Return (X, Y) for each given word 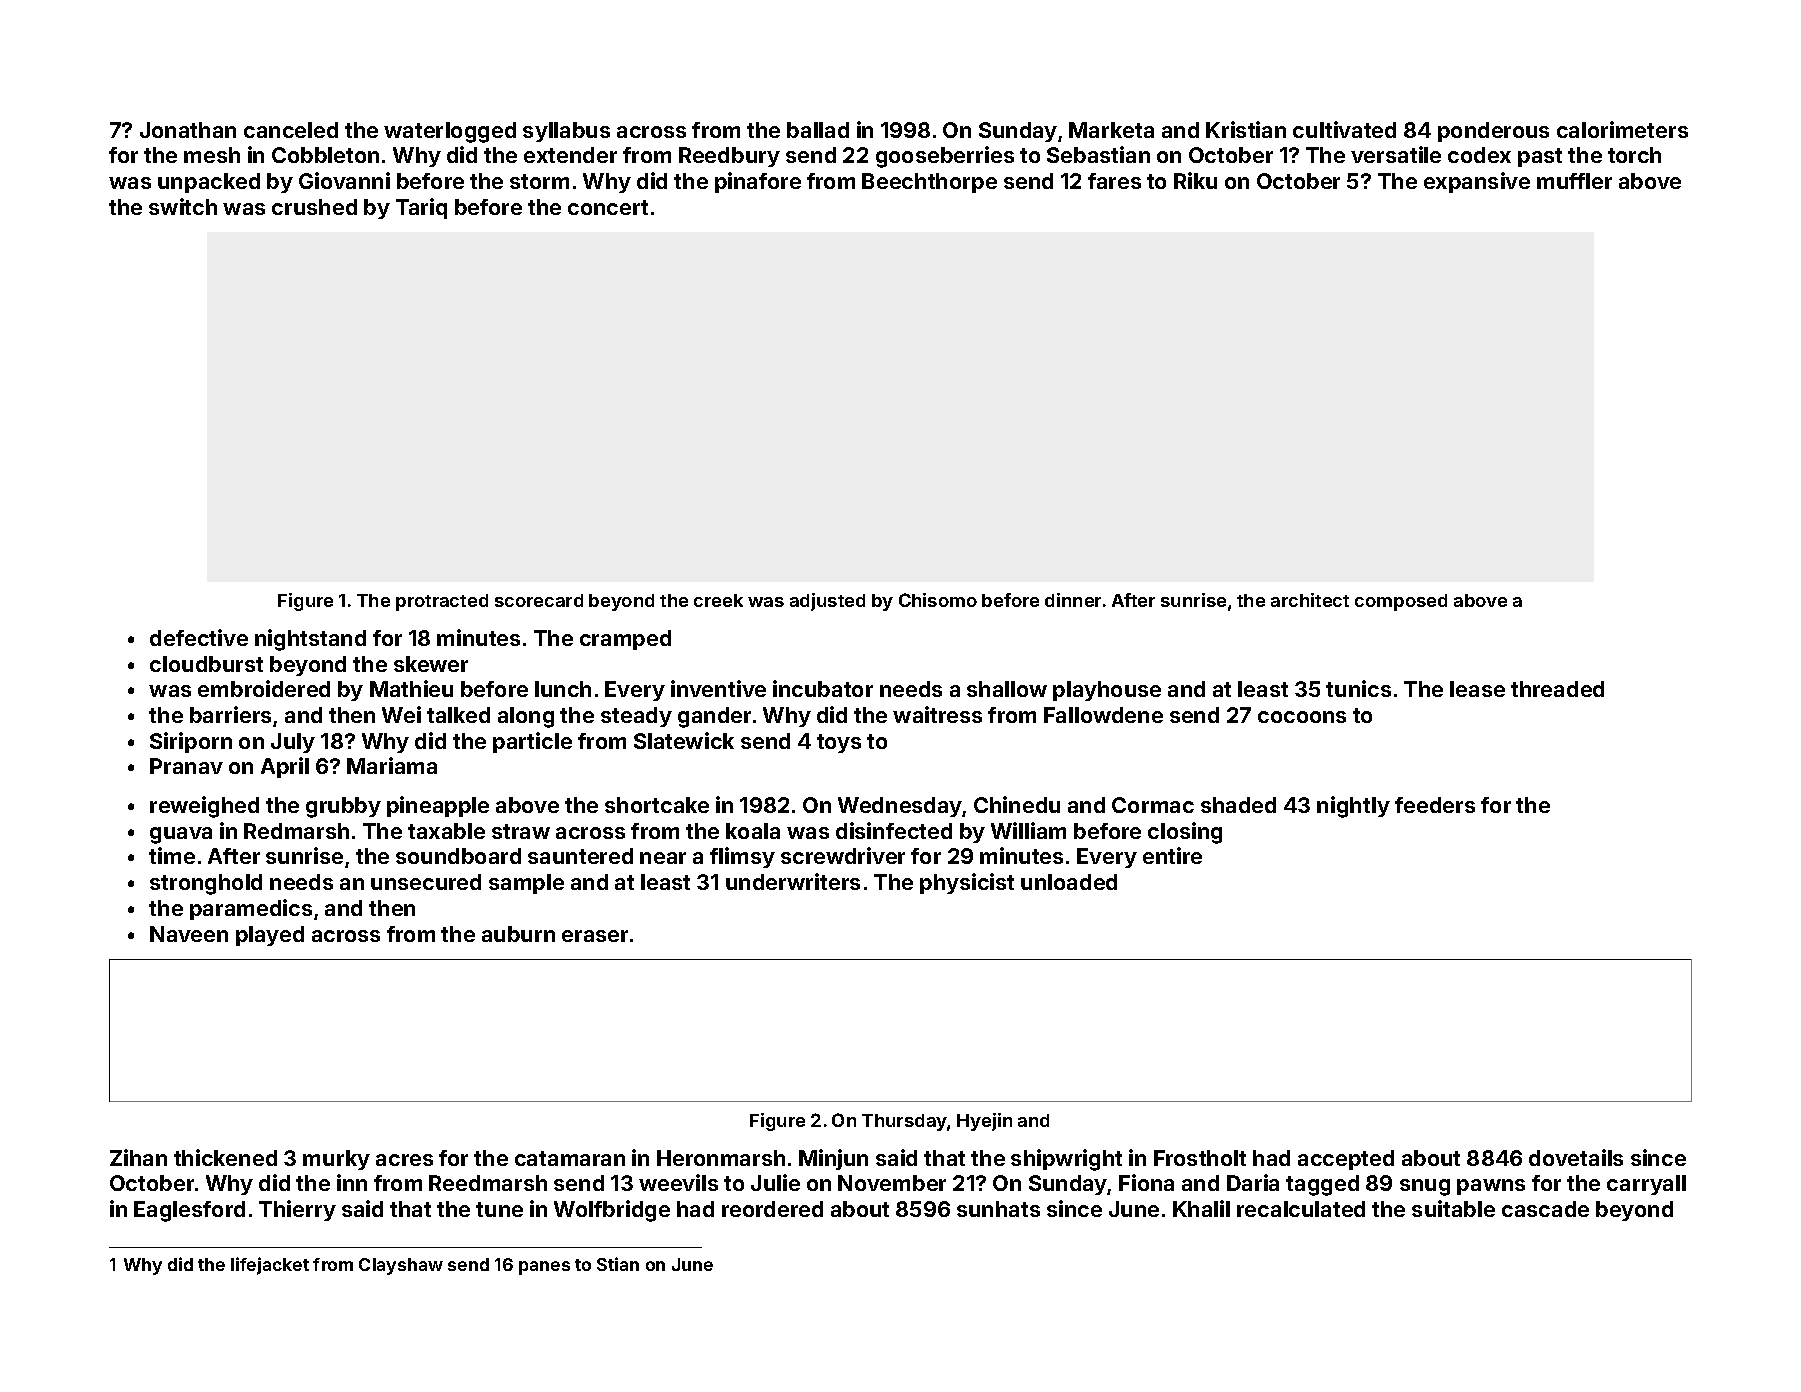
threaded (1557, 689)
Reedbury (729, 157)
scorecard (539, 600)
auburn (518, 934)
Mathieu (411, 688)
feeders (1435, 805)
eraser (595, 936)
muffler (1574, 181)
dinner (1073, 600)
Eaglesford (189, 1211)
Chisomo (938, 600)
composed (1401, 602)
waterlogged (450, 132)
